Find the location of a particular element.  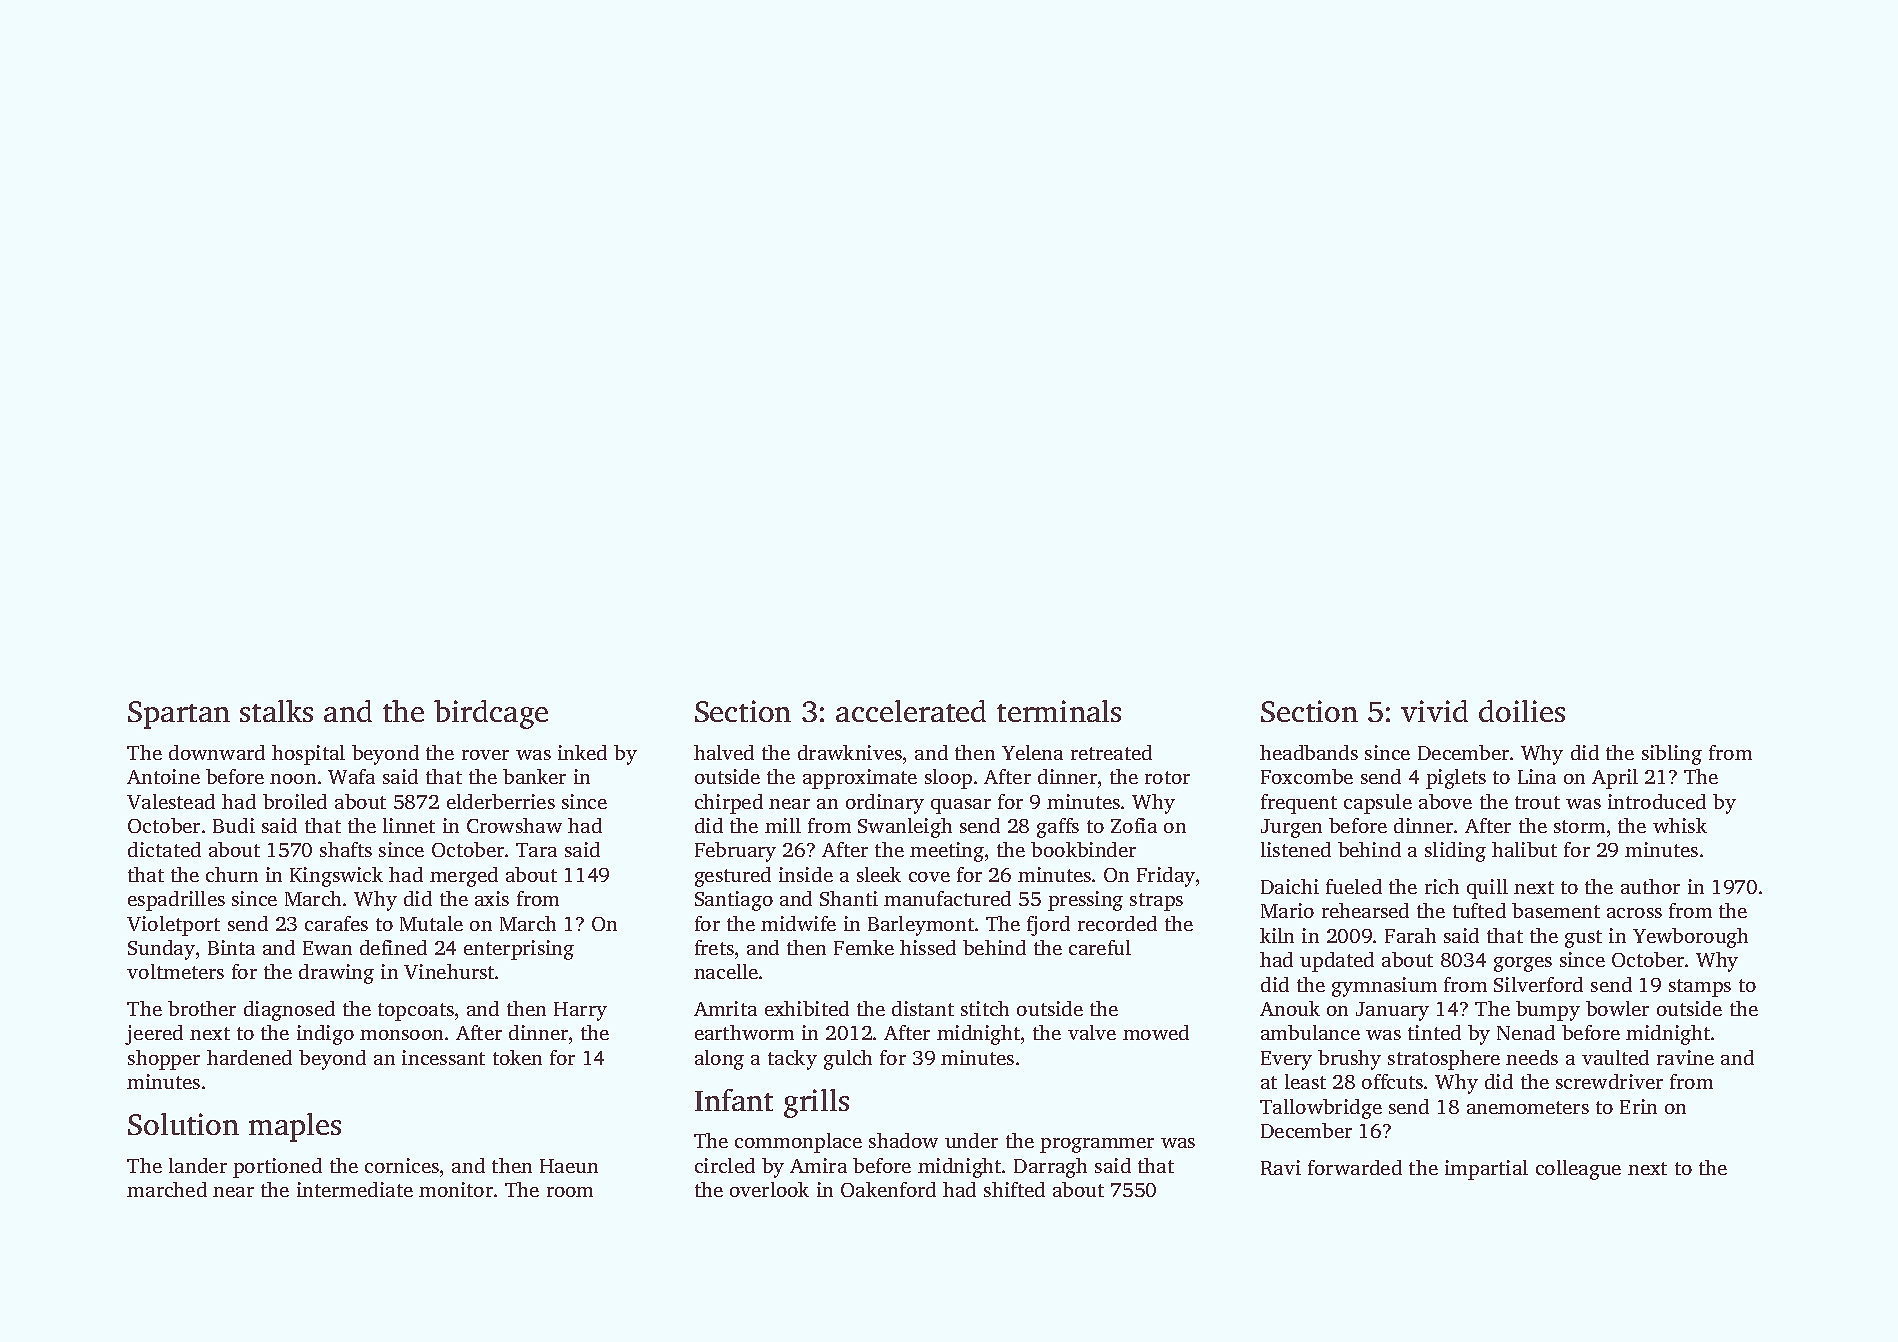

stalks is located at coordinates (276, 711).
